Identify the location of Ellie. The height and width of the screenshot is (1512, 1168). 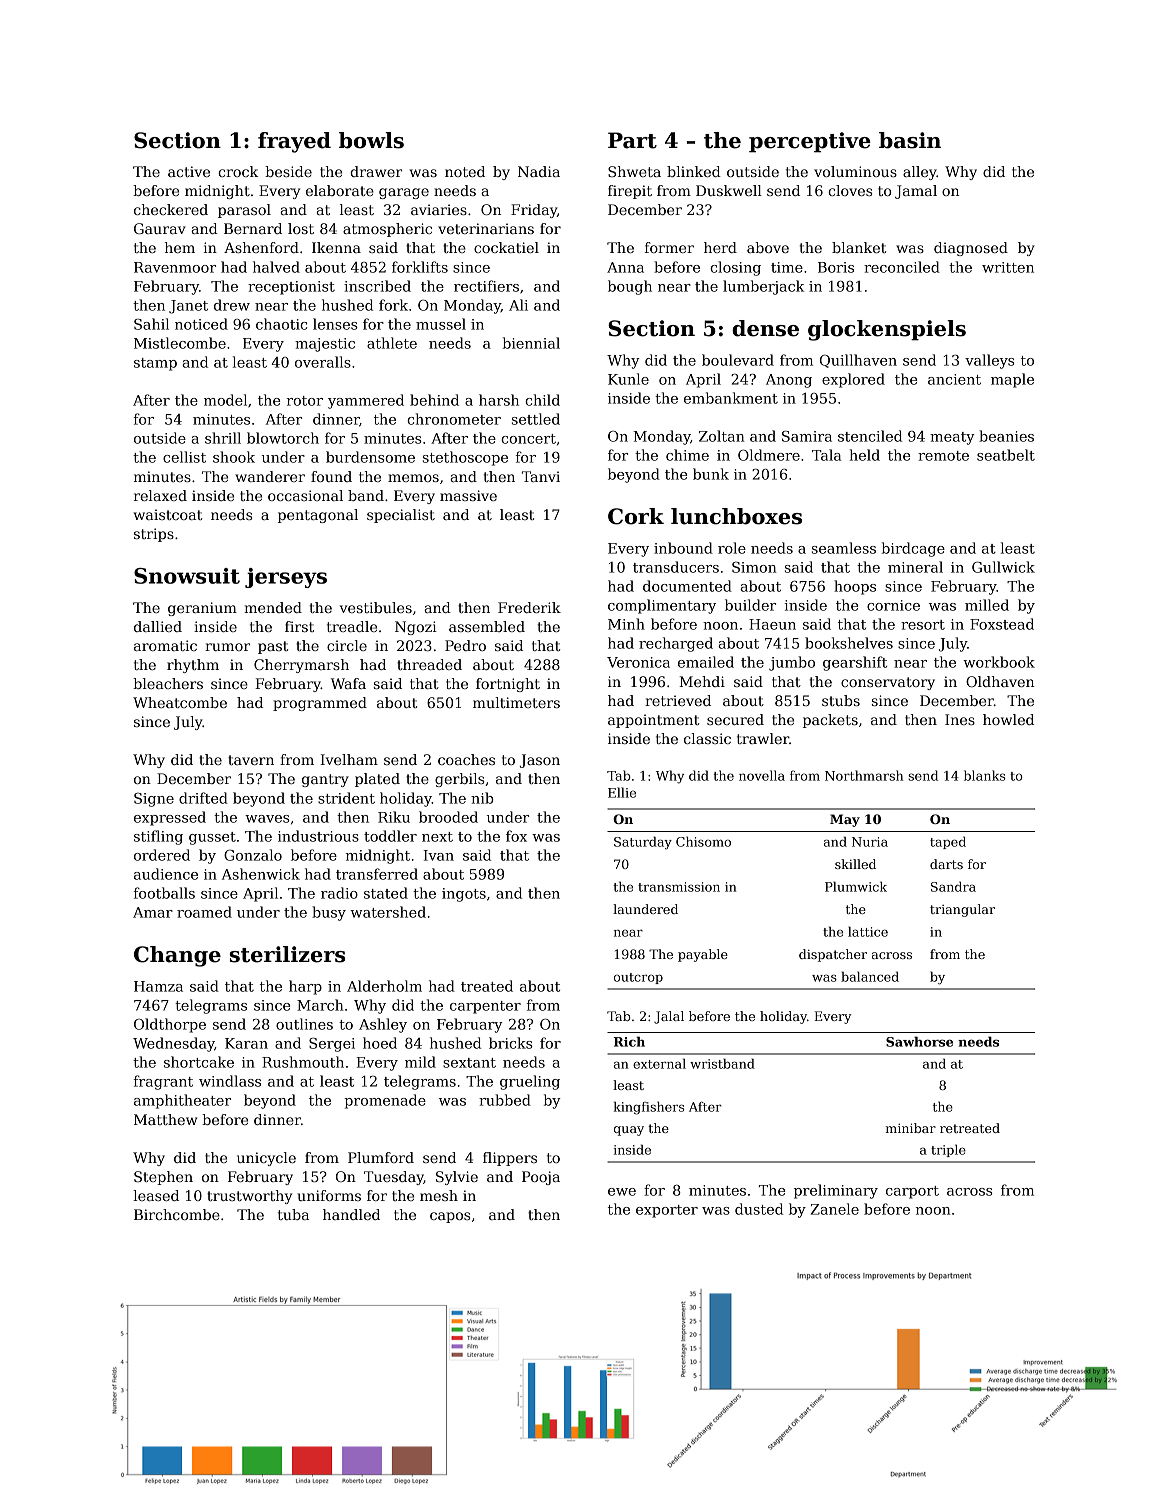
(622, 792).
